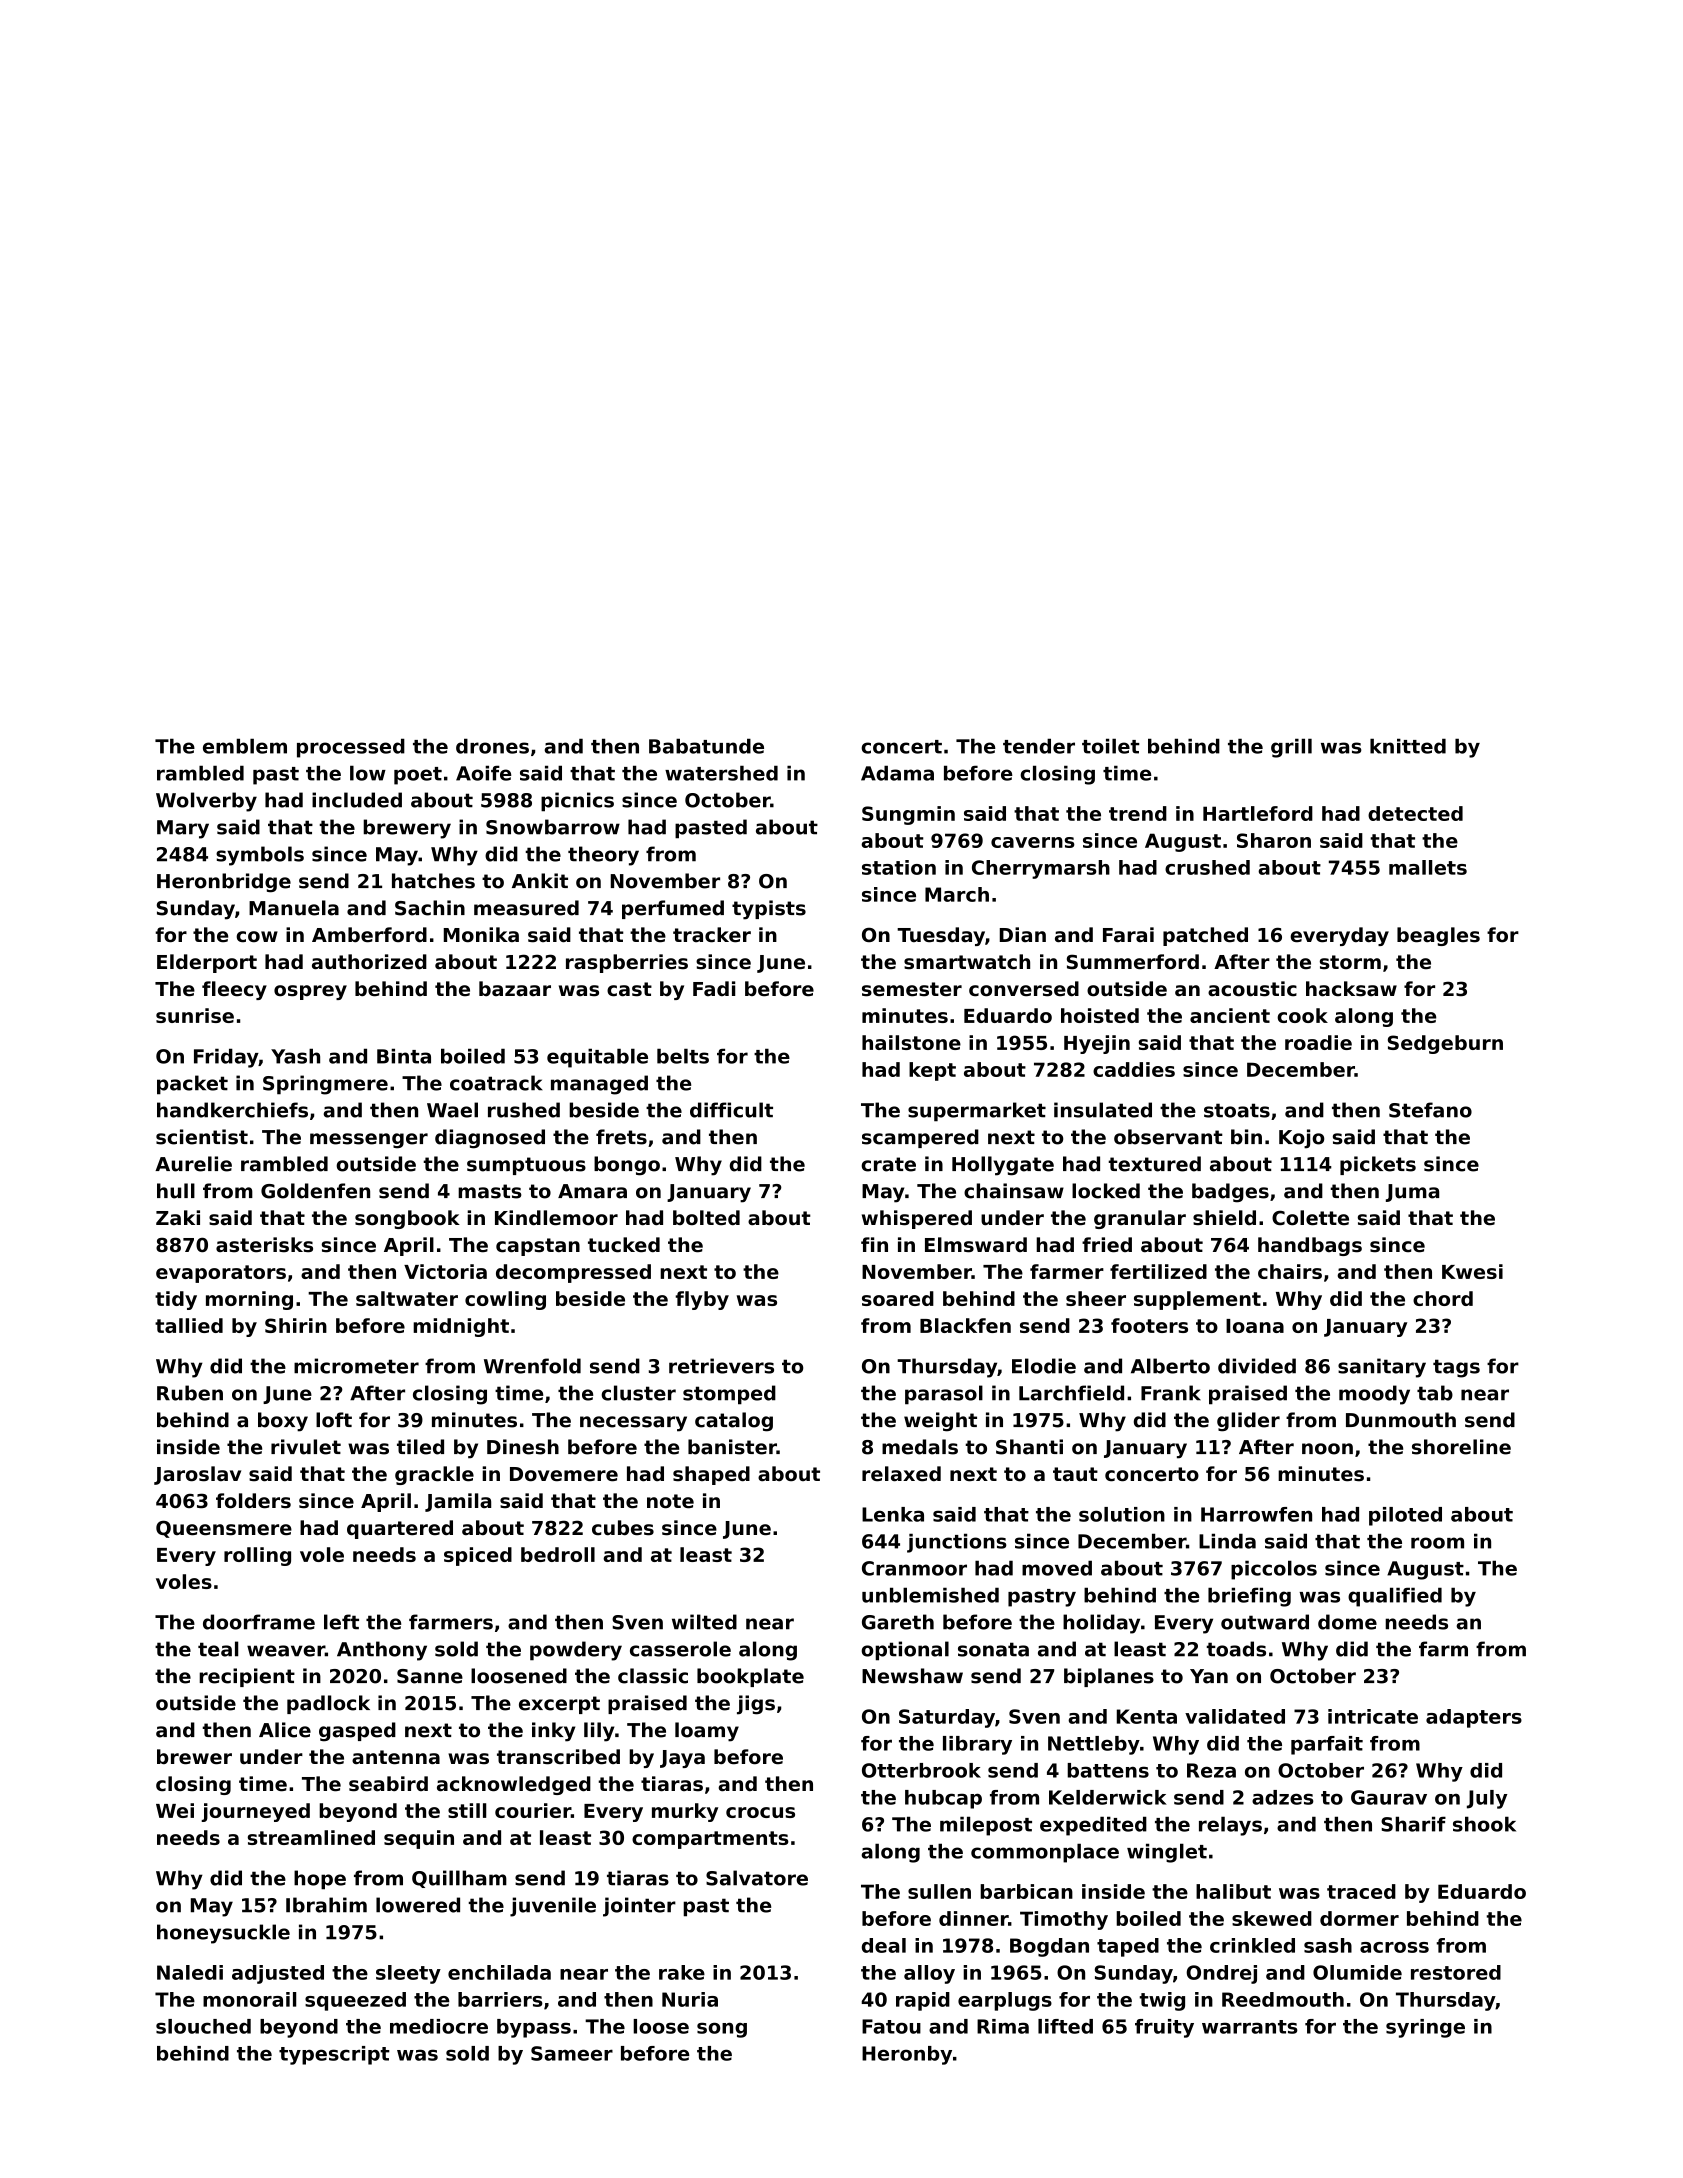 This page has height=2178, width=1683. Describe the element at coordinates (490, 1191) in the page. I see `masts` at that location.
